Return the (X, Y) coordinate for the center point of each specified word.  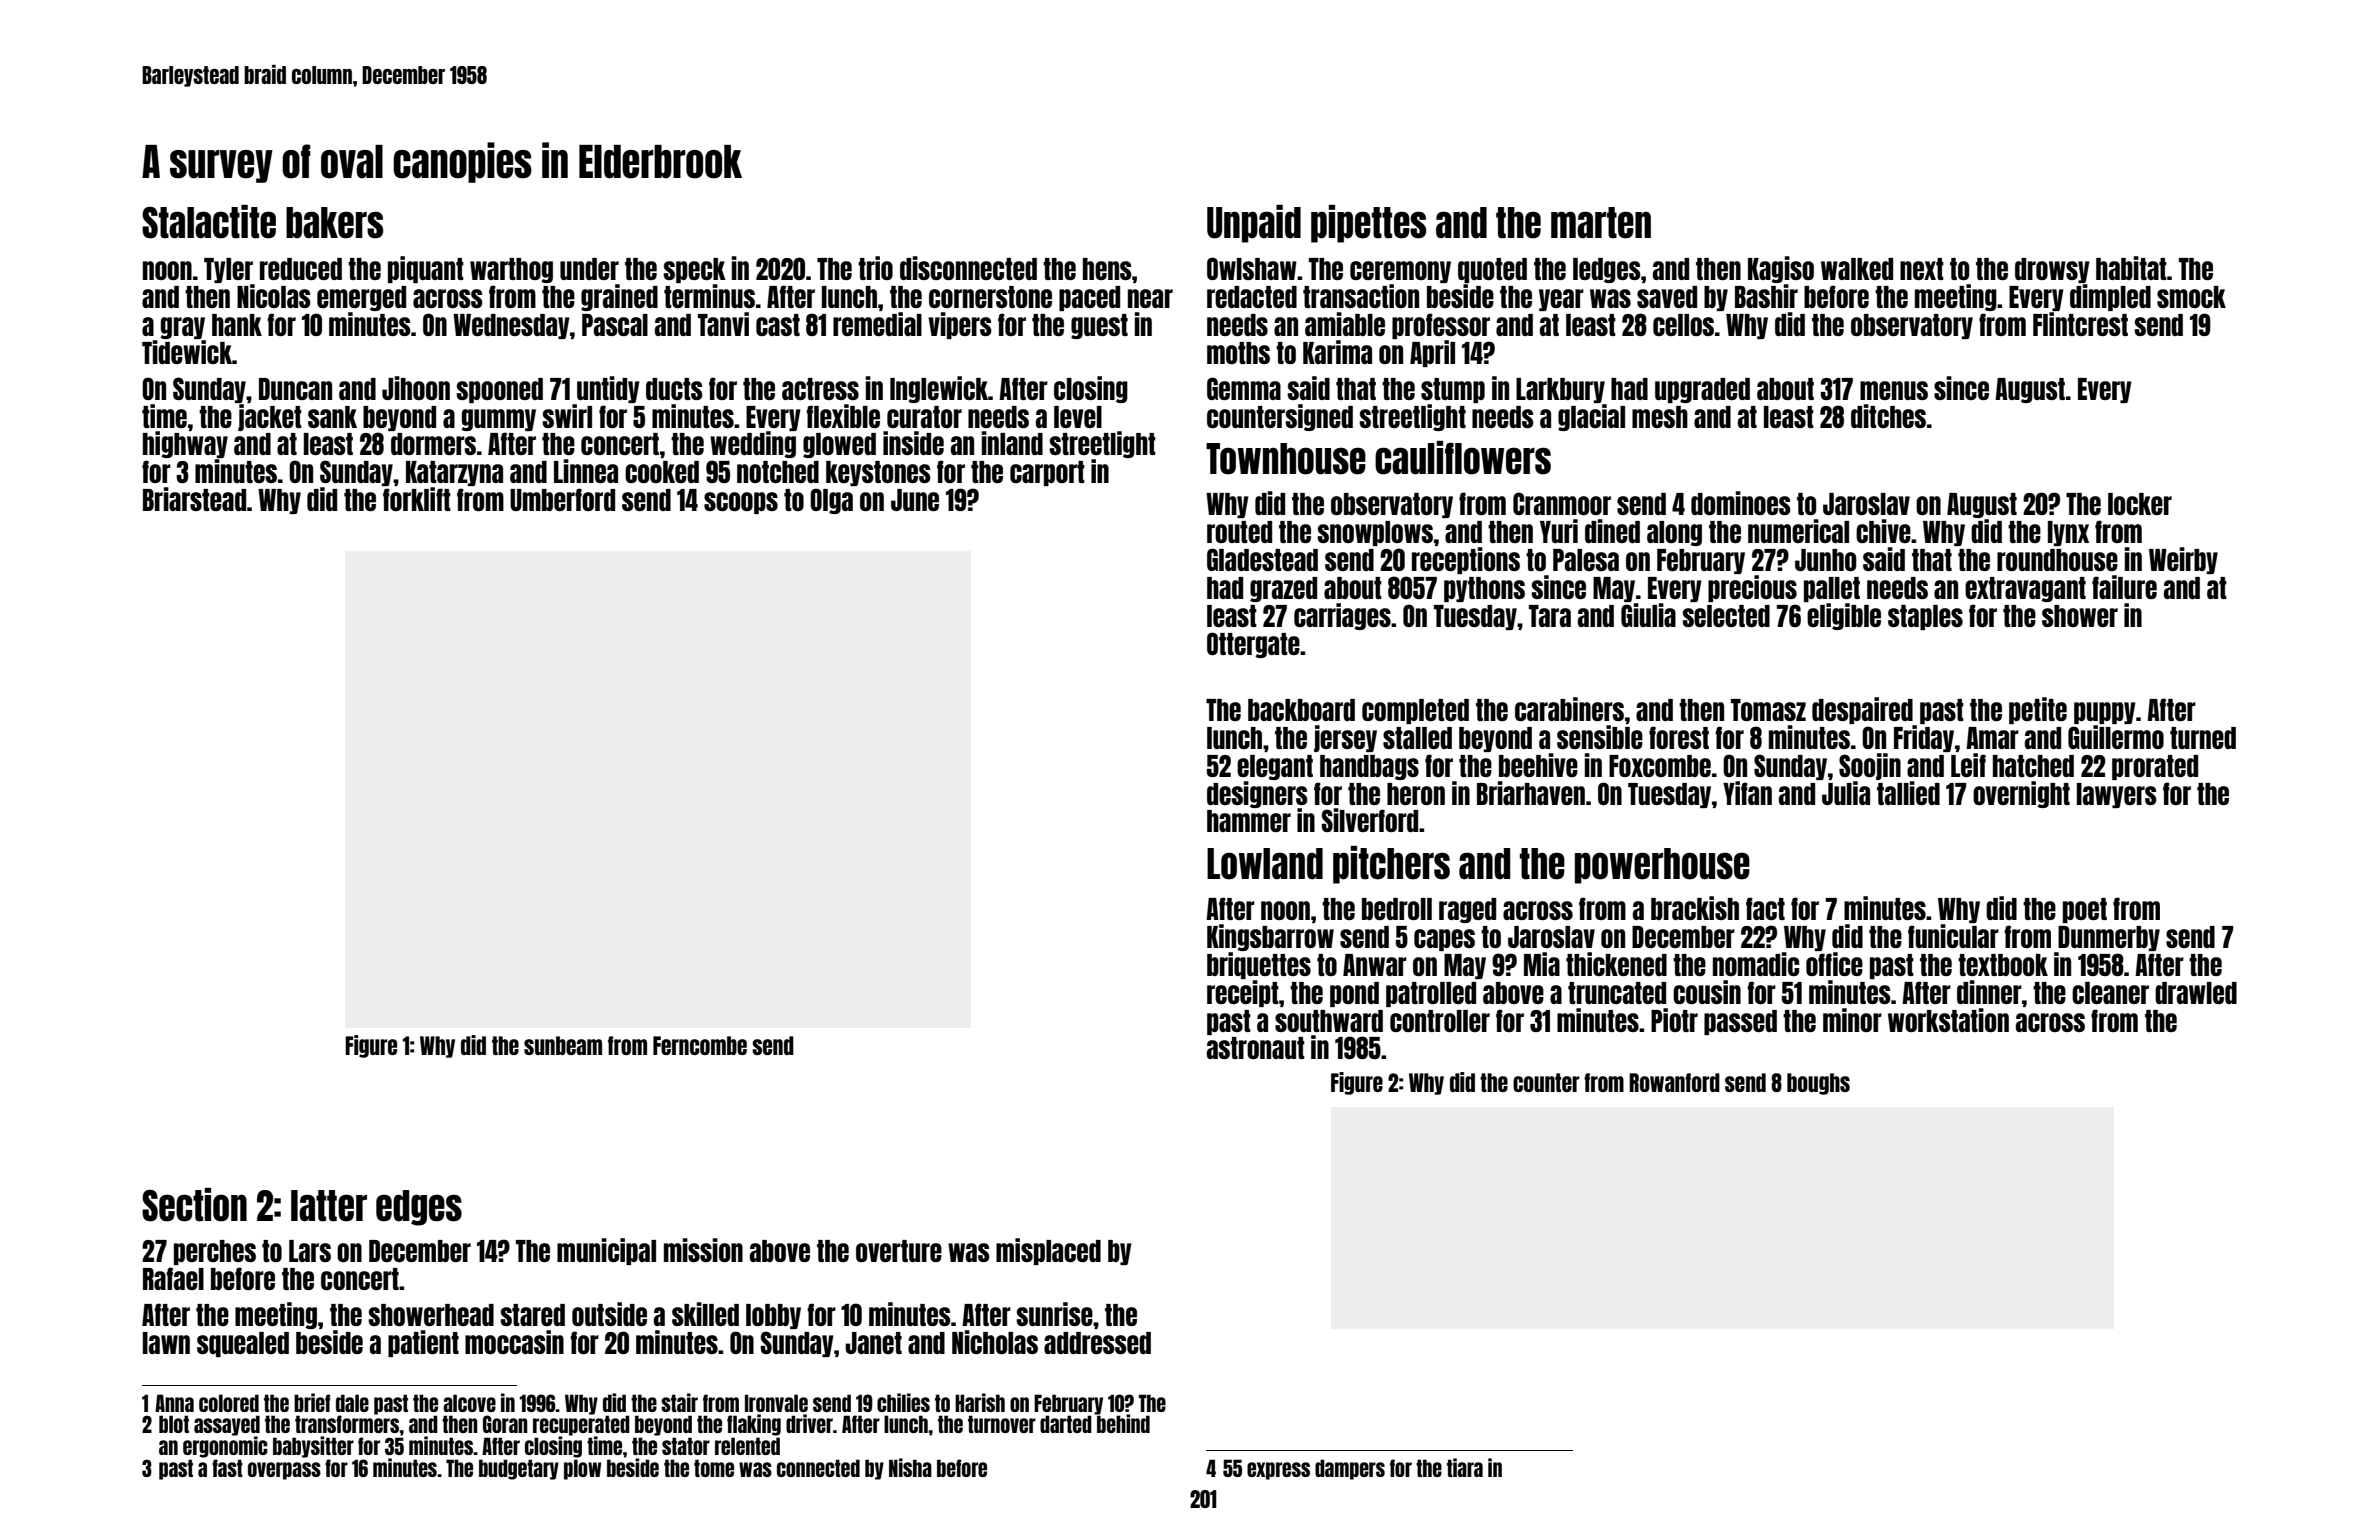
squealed (243, 1344)
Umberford (562, 499)
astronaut (1255, 1048)
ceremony (1400, 272)
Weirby (2183, 560)
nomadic (1756, 964)
